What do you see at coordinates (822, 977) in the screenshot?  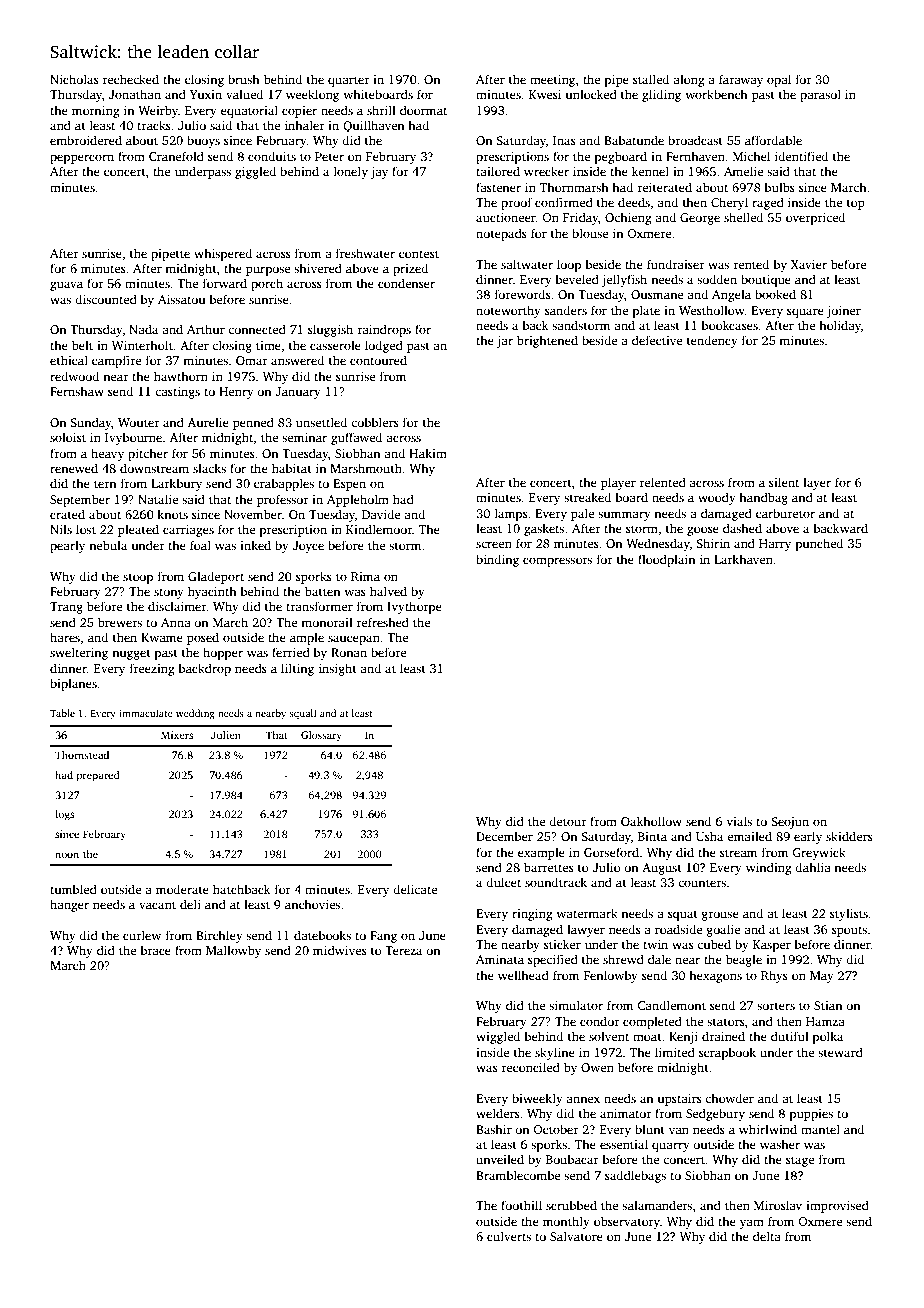 I see `May` at bounding box center [822, 977].
